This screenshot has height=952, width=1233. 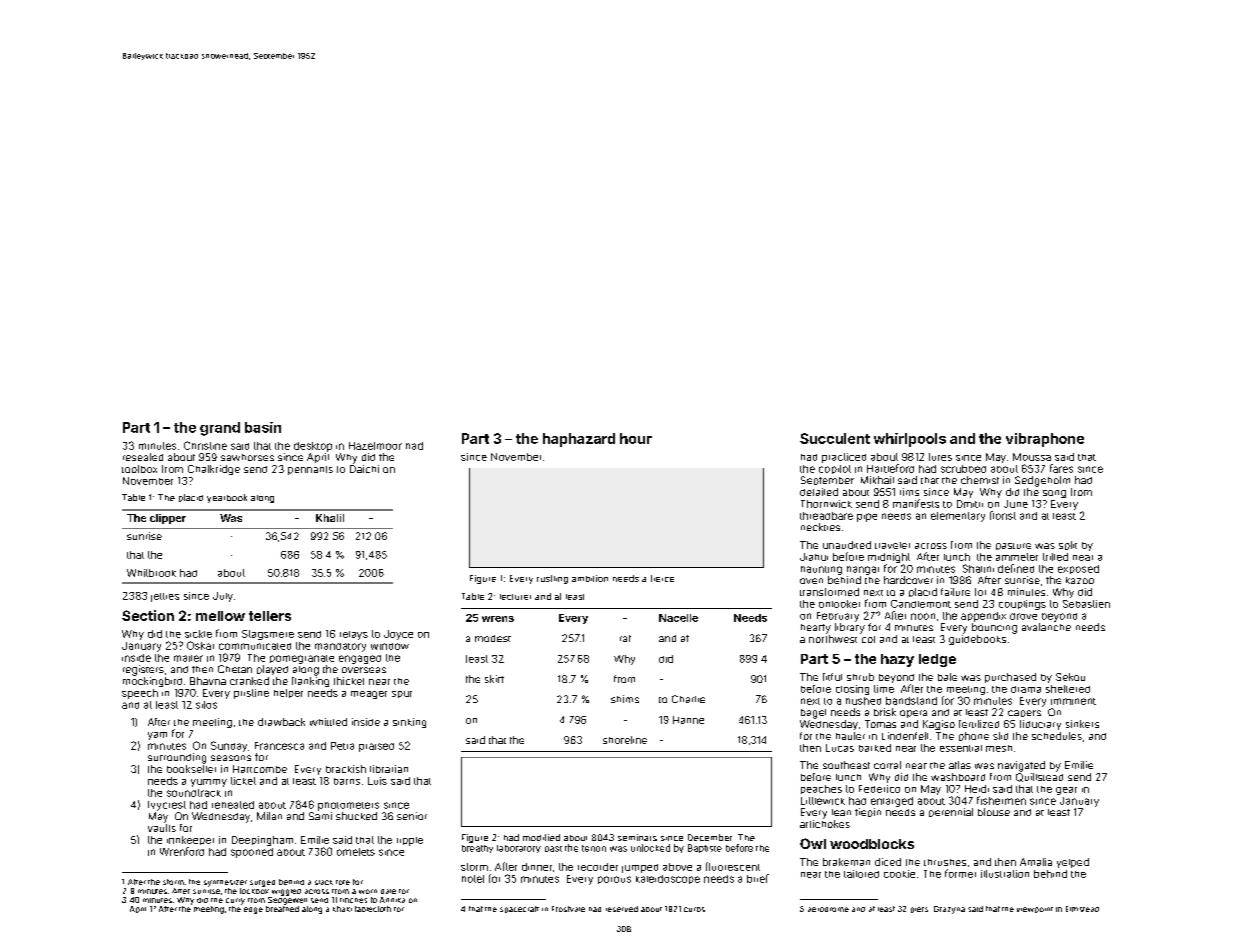 I want to click on Grazyna, so click(x=949, y=910).
